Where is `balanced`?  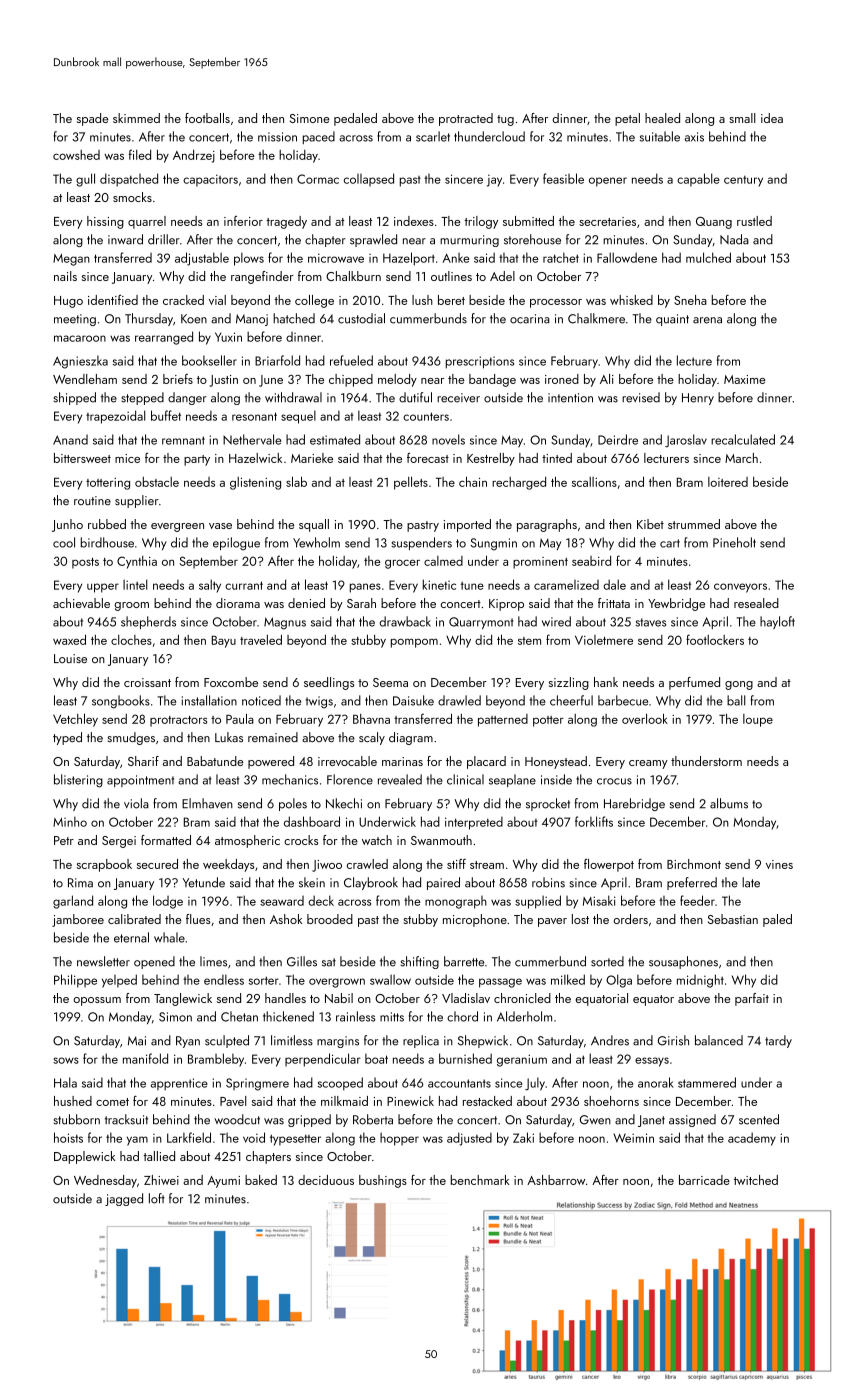 balanced is located at coordinates (719, 1040).
